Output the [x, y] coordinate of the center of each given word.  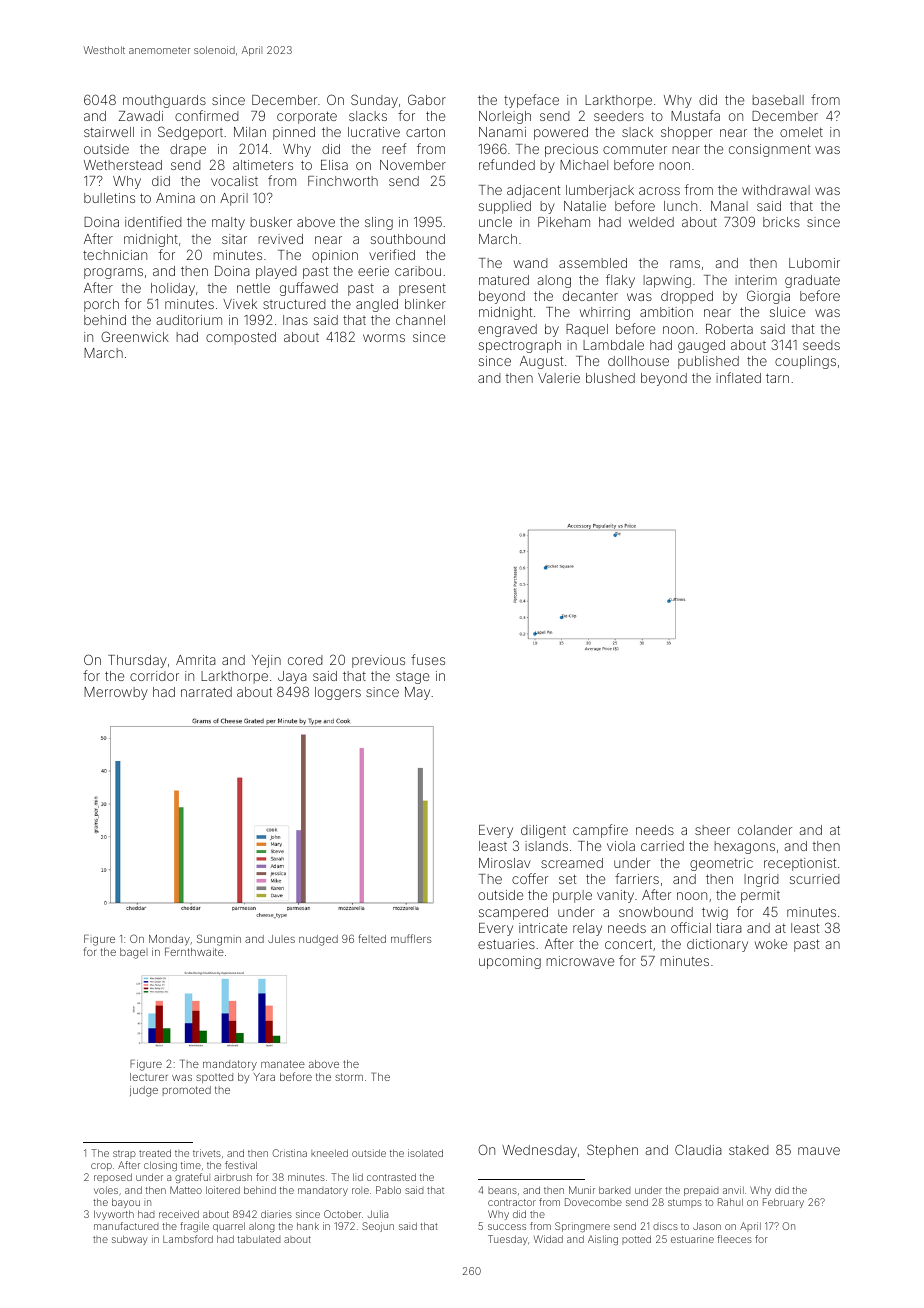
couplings [805, 362]
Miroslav [505, 863]
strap [124, 1154]
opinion [335, 256]
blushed [610, 378]
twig [715, 913]
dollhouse [638, 361]
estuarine [692, 1239]
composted [241, 338]
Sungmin [219, 940]
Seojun [378, 1227]
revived [281, 239]
